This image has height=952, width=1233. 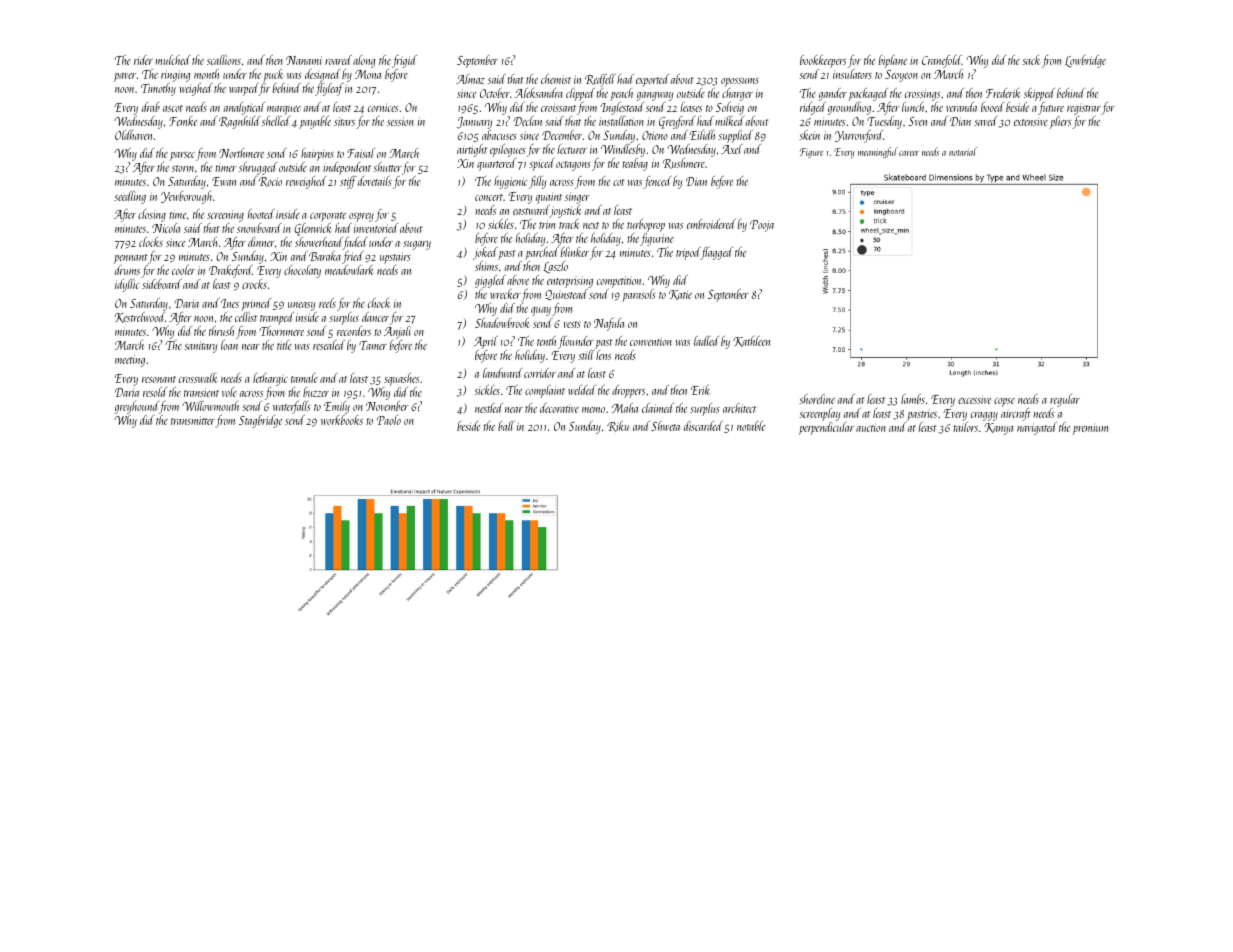 I want to click on fenced, so click(x=658, y=182).
